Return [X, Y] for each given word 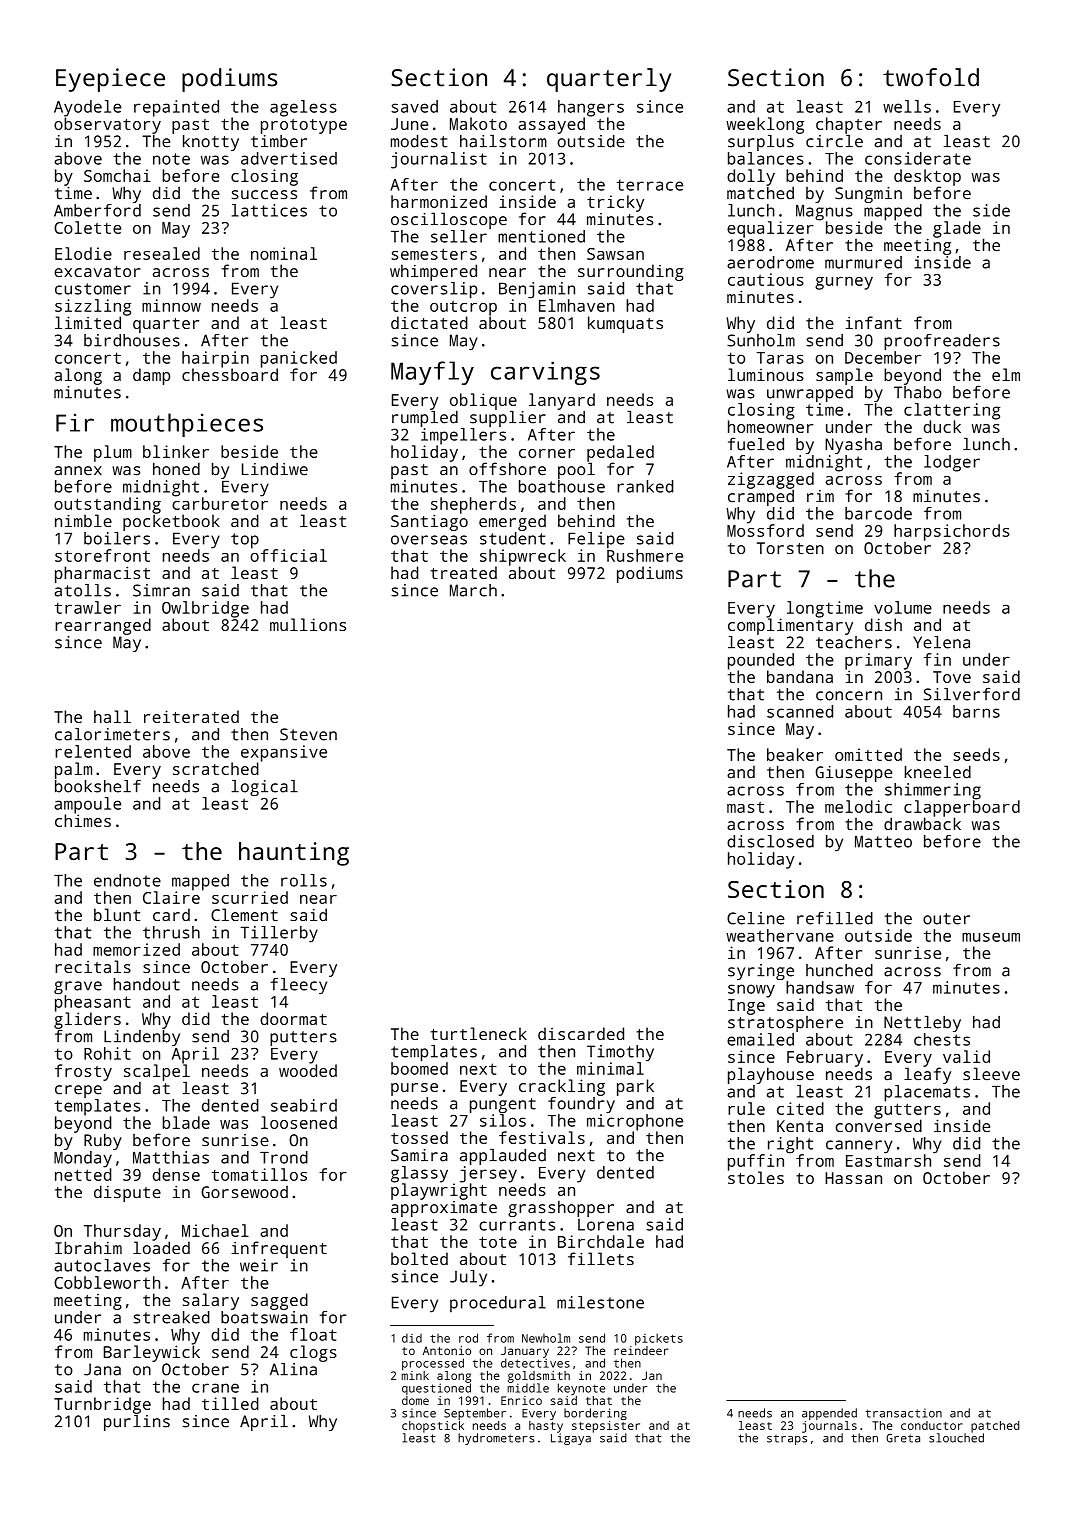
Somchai [117, 175]
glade [957, 229]
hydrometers [496, 1439]
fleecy [299, 986]
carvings [545, 373]
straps [787, 1439]
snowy [751, 991]
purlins [137, 1423]
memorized [136, 949]
